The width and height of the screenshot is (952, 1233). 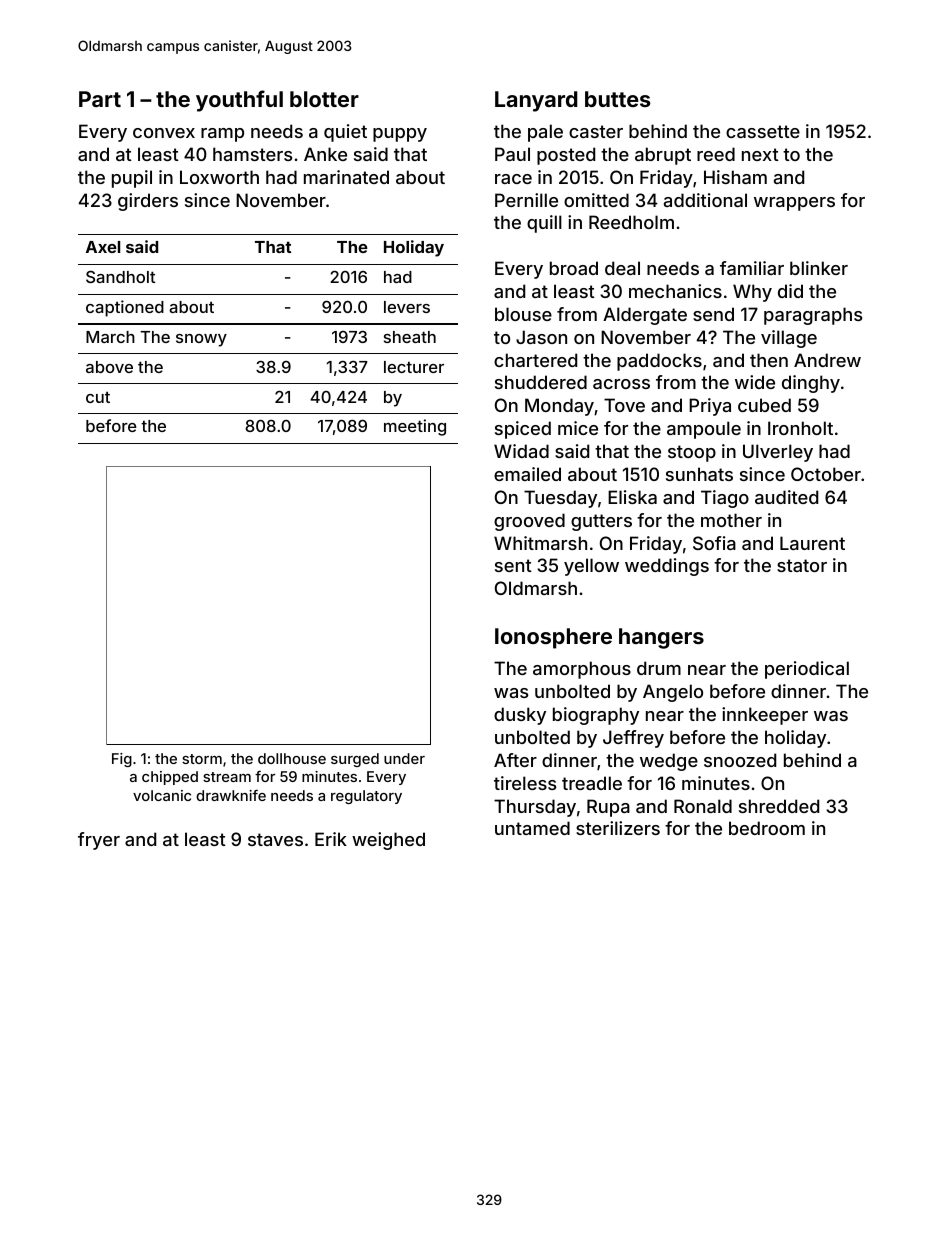 What do you see at coordinates (673, 693) in the screenshot?
I see `Angelo` at bounding box center [673, 693].
